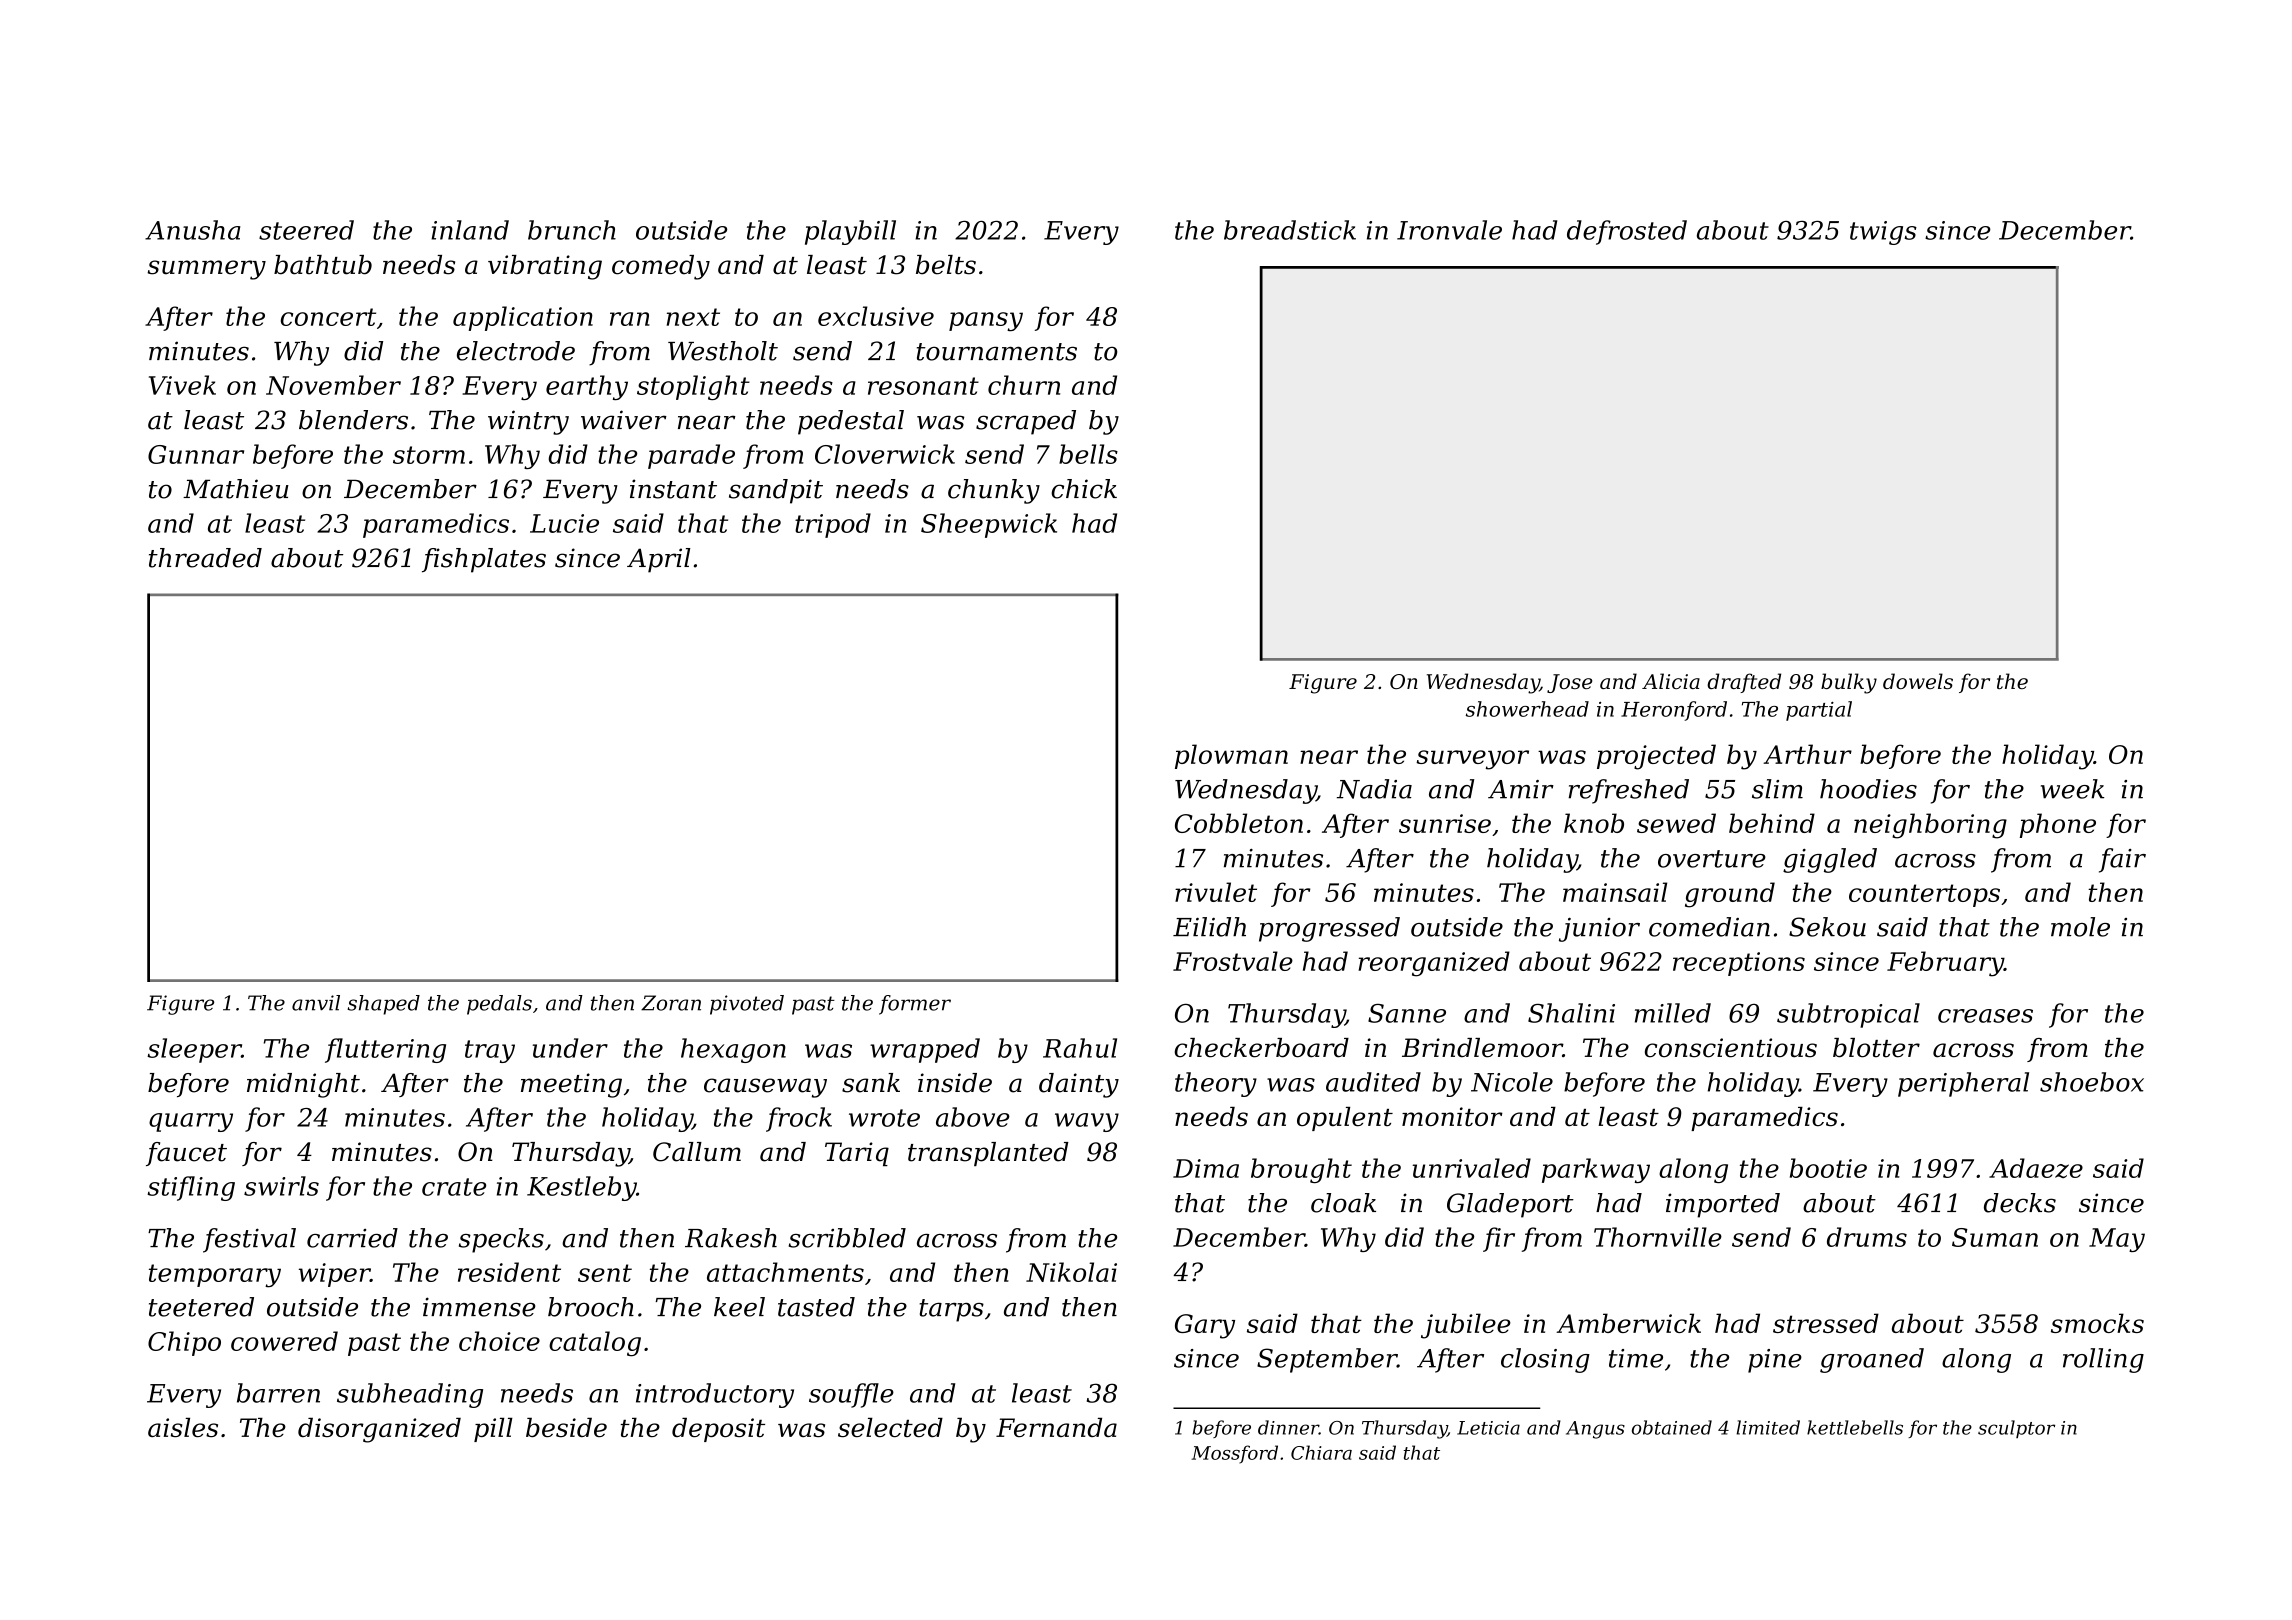 The width and height of the page is (2292, 1620). What do you see at coordinates (470, 230) in the page?
I see `inland` at bounding box center [470, 230].
